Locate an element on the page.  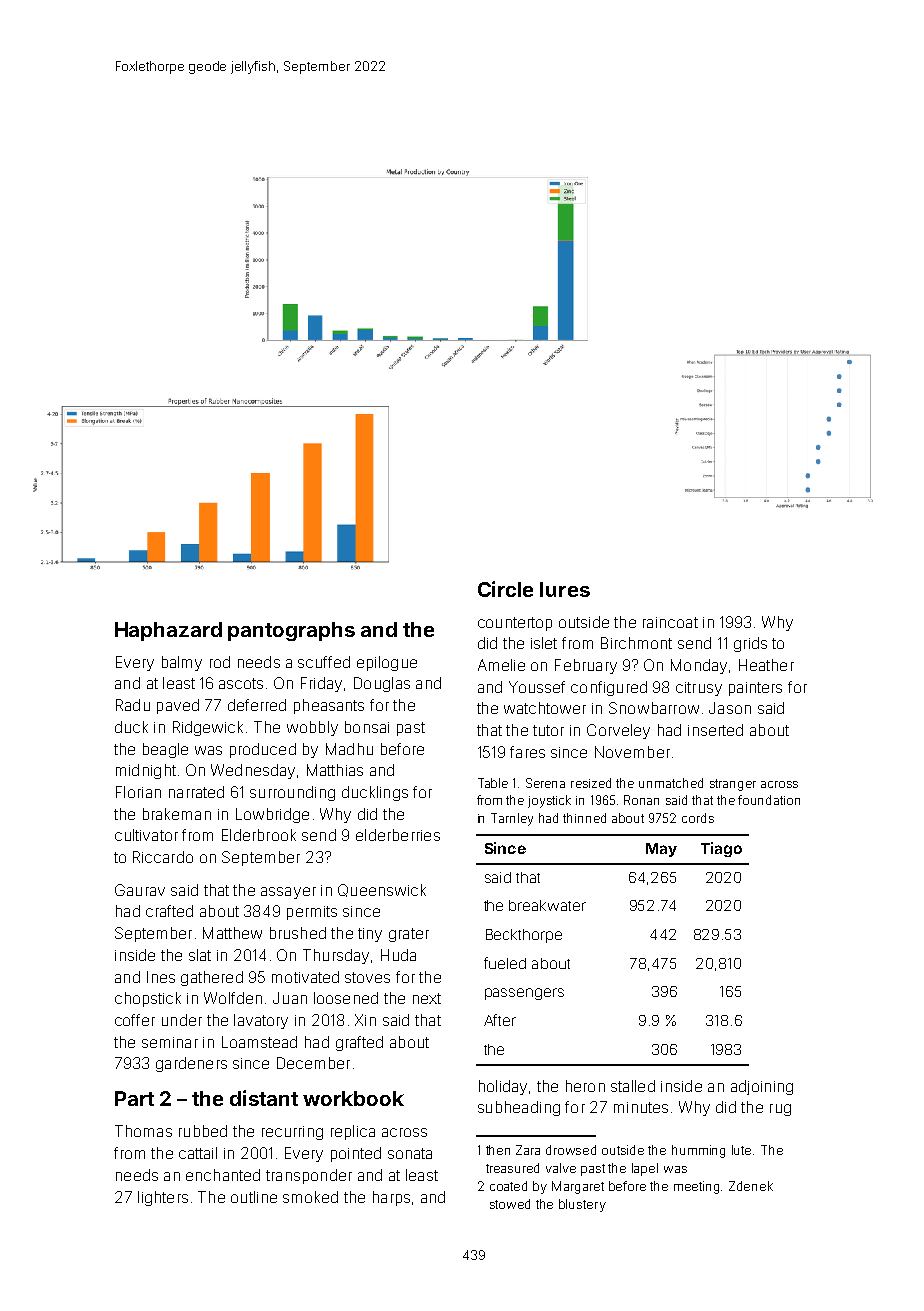
blustery is located at coordinates (582, 1205).
